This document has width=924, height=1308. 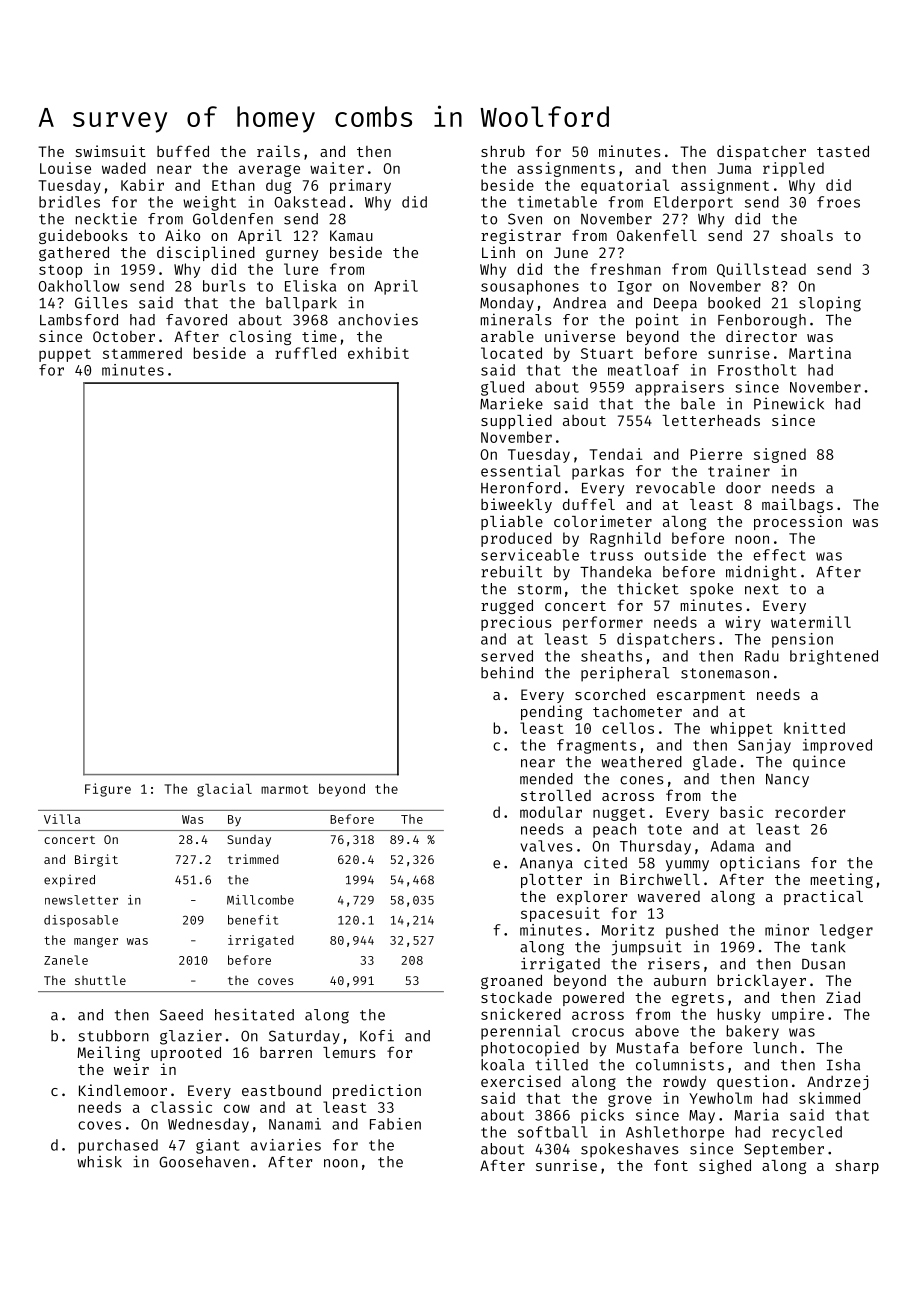 What do you see at coordinates (843, 151) in the document?
I see `tasted` at bounding box center [843, 151].
